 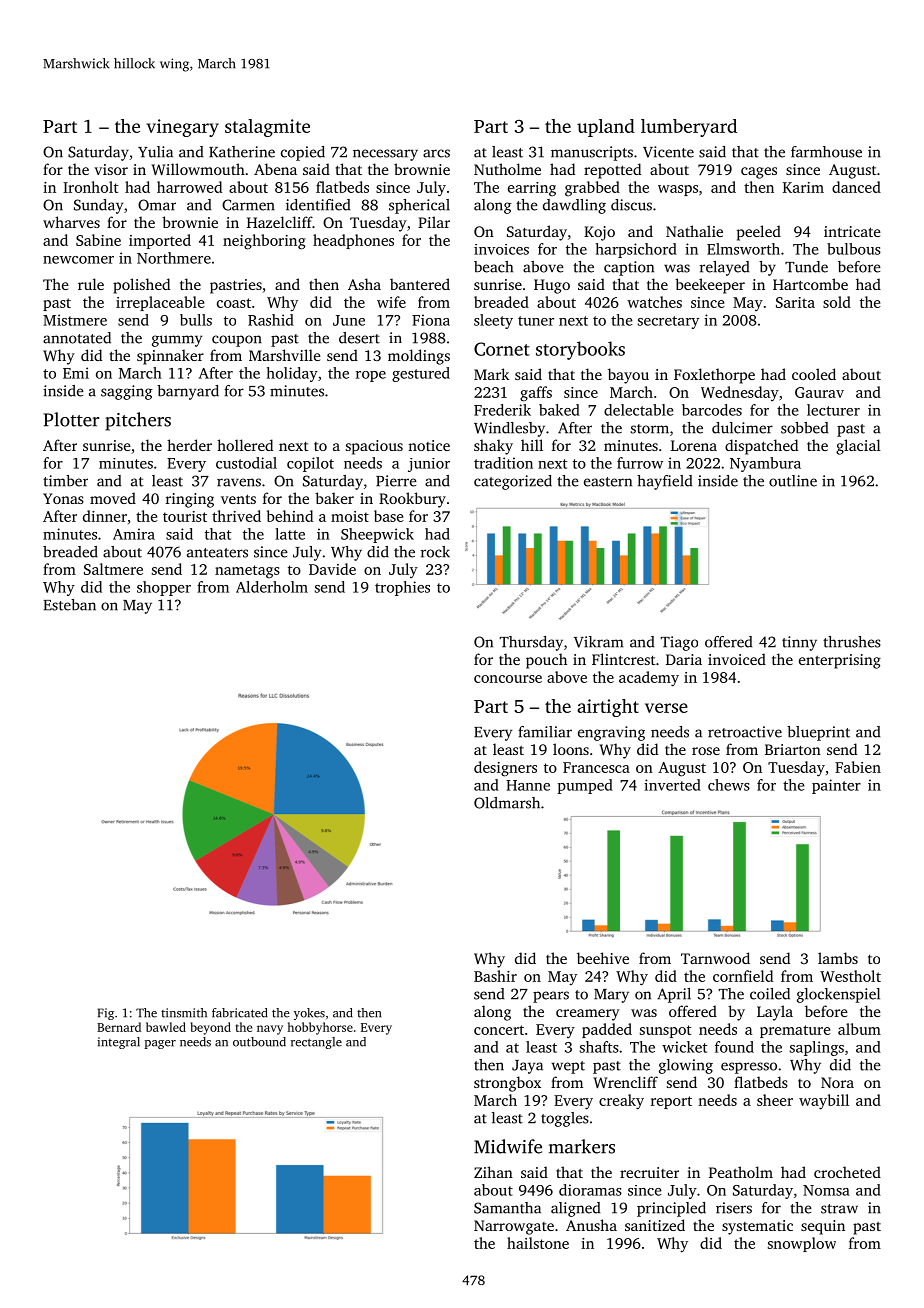 What do you see at coordinates (118, 1043) in the image?
I see `integral` at bounding box center [118, 1043].
